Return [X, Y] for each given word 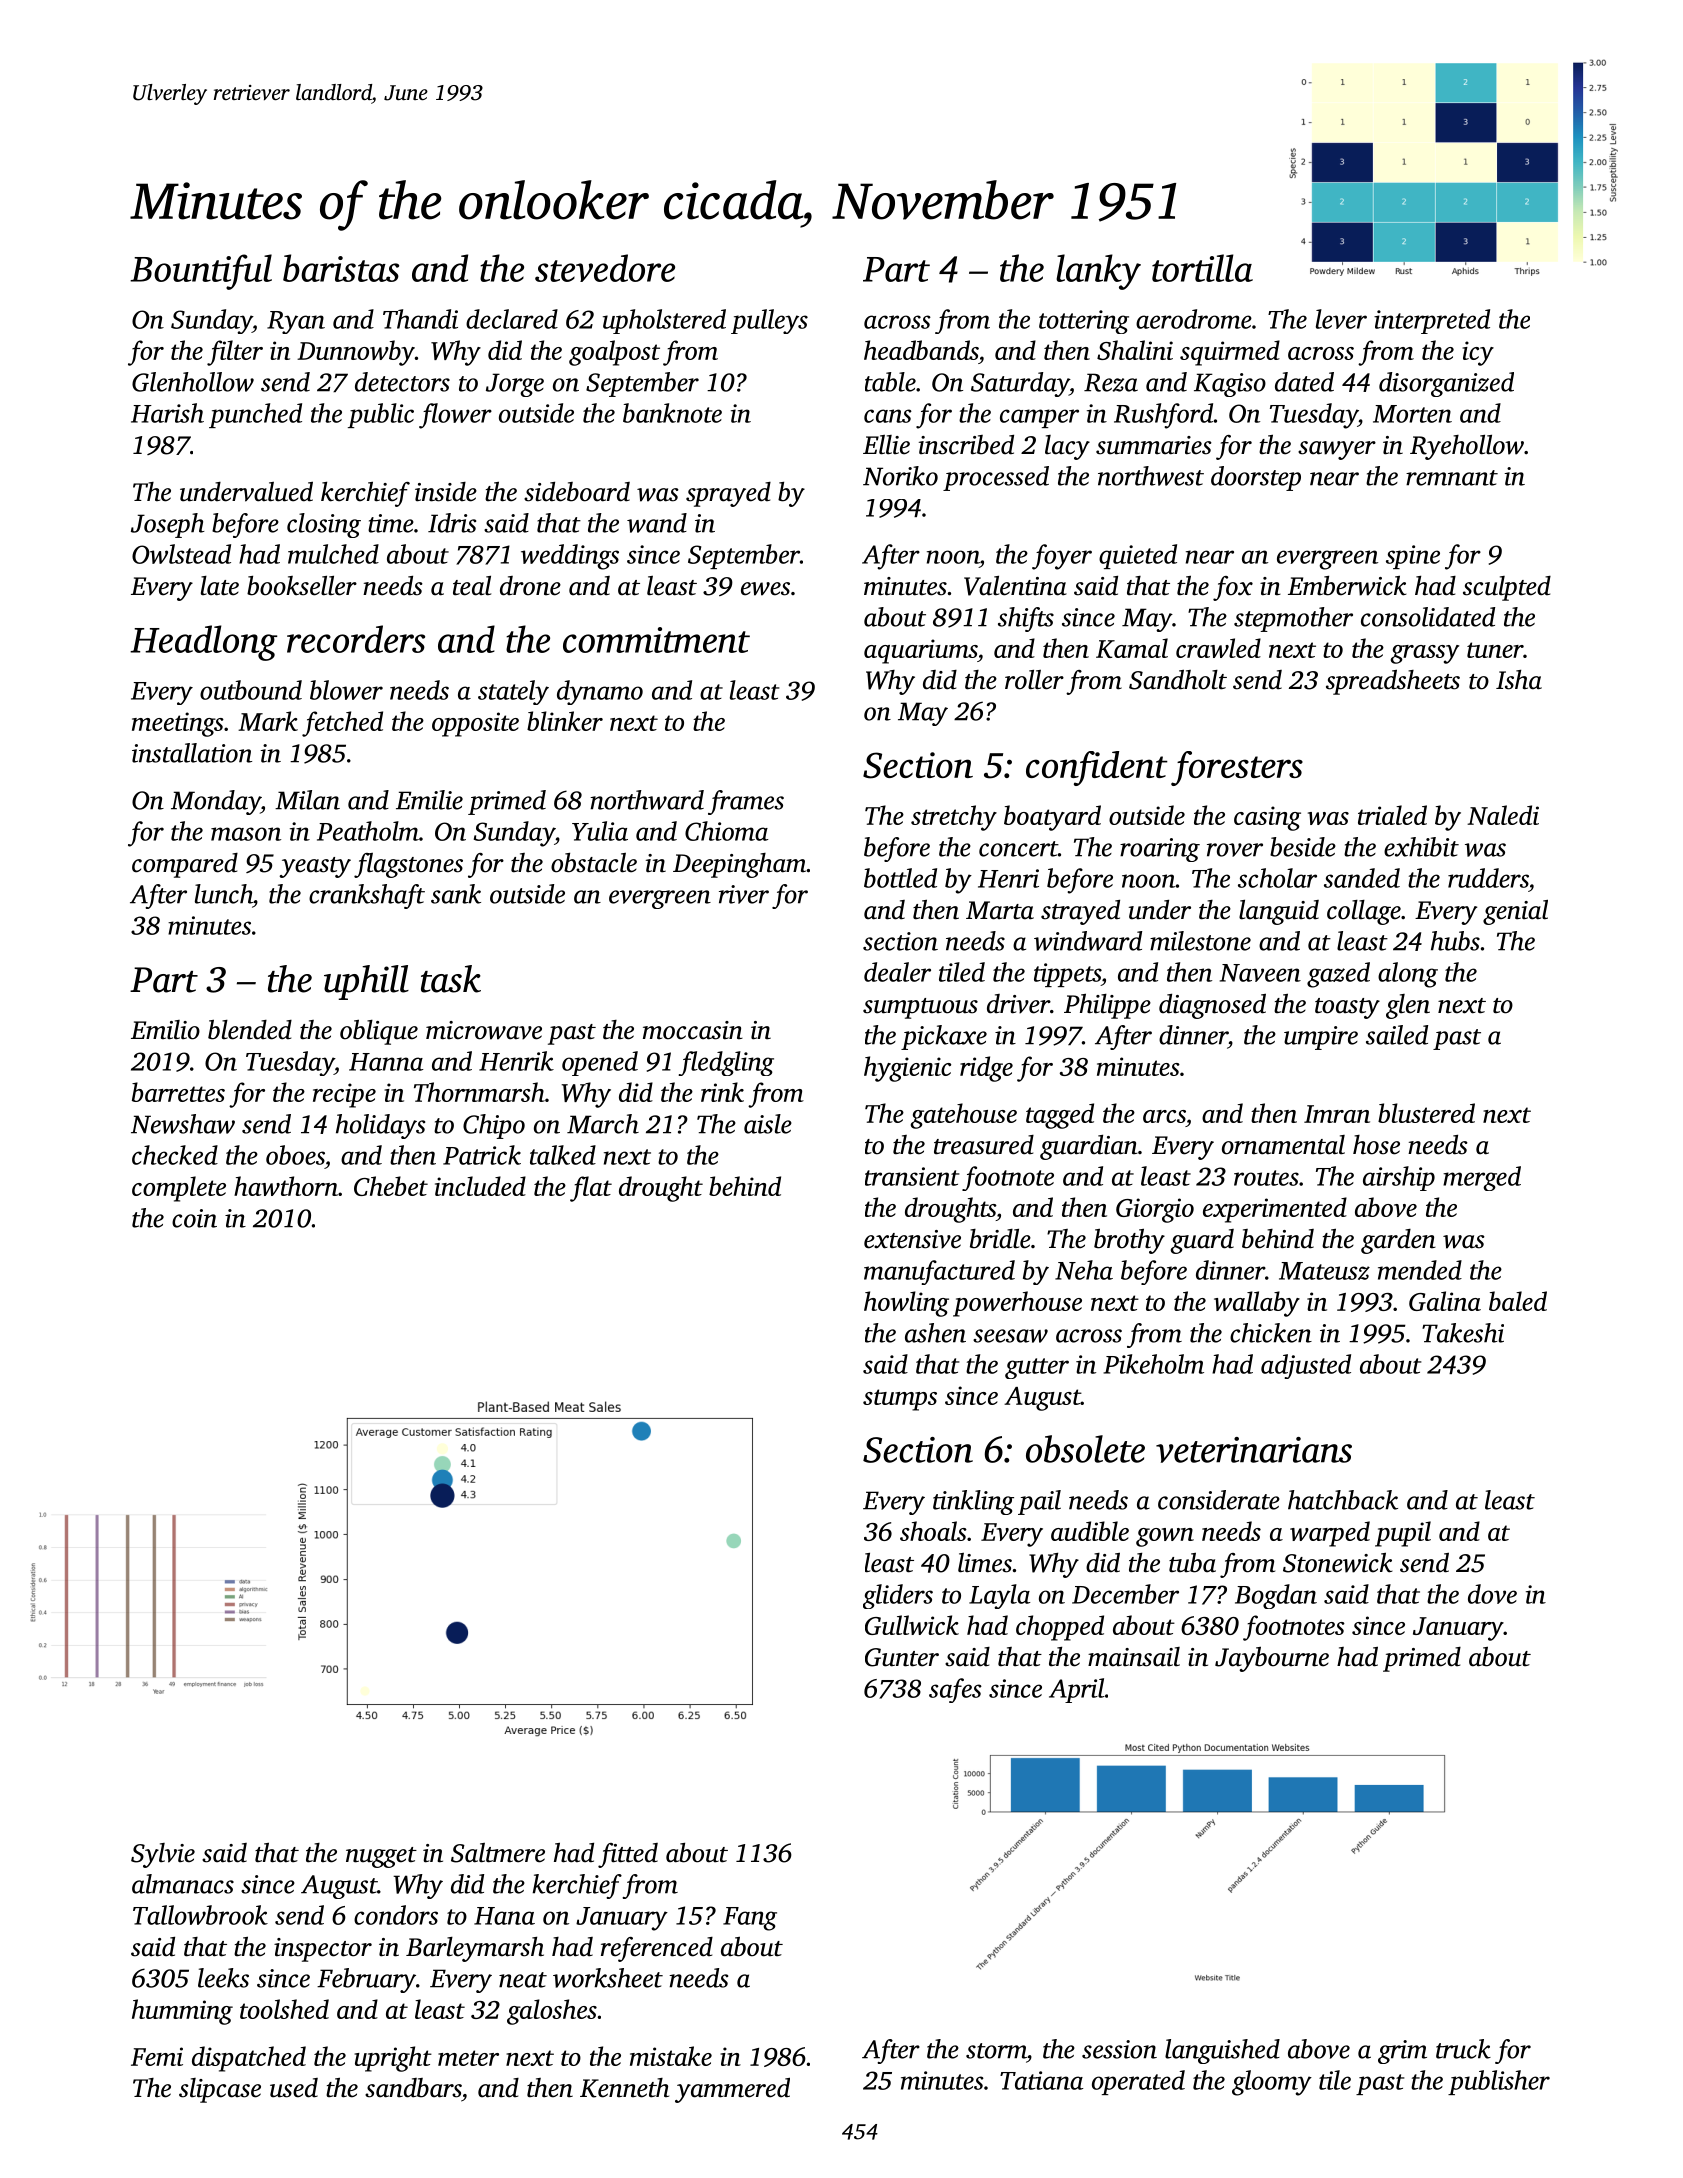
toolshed [284, 2009]
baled [1518, 1301]
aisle [768, 1124]
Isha [1519, 680]
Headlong [203, 643]
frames [746, 802]
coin [194, 1218]
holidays [380, 1126]
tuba [1192, 1563]
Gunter [902, 1657]
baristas [341, 268]
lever [1341, 319]
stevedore [605, 268]
